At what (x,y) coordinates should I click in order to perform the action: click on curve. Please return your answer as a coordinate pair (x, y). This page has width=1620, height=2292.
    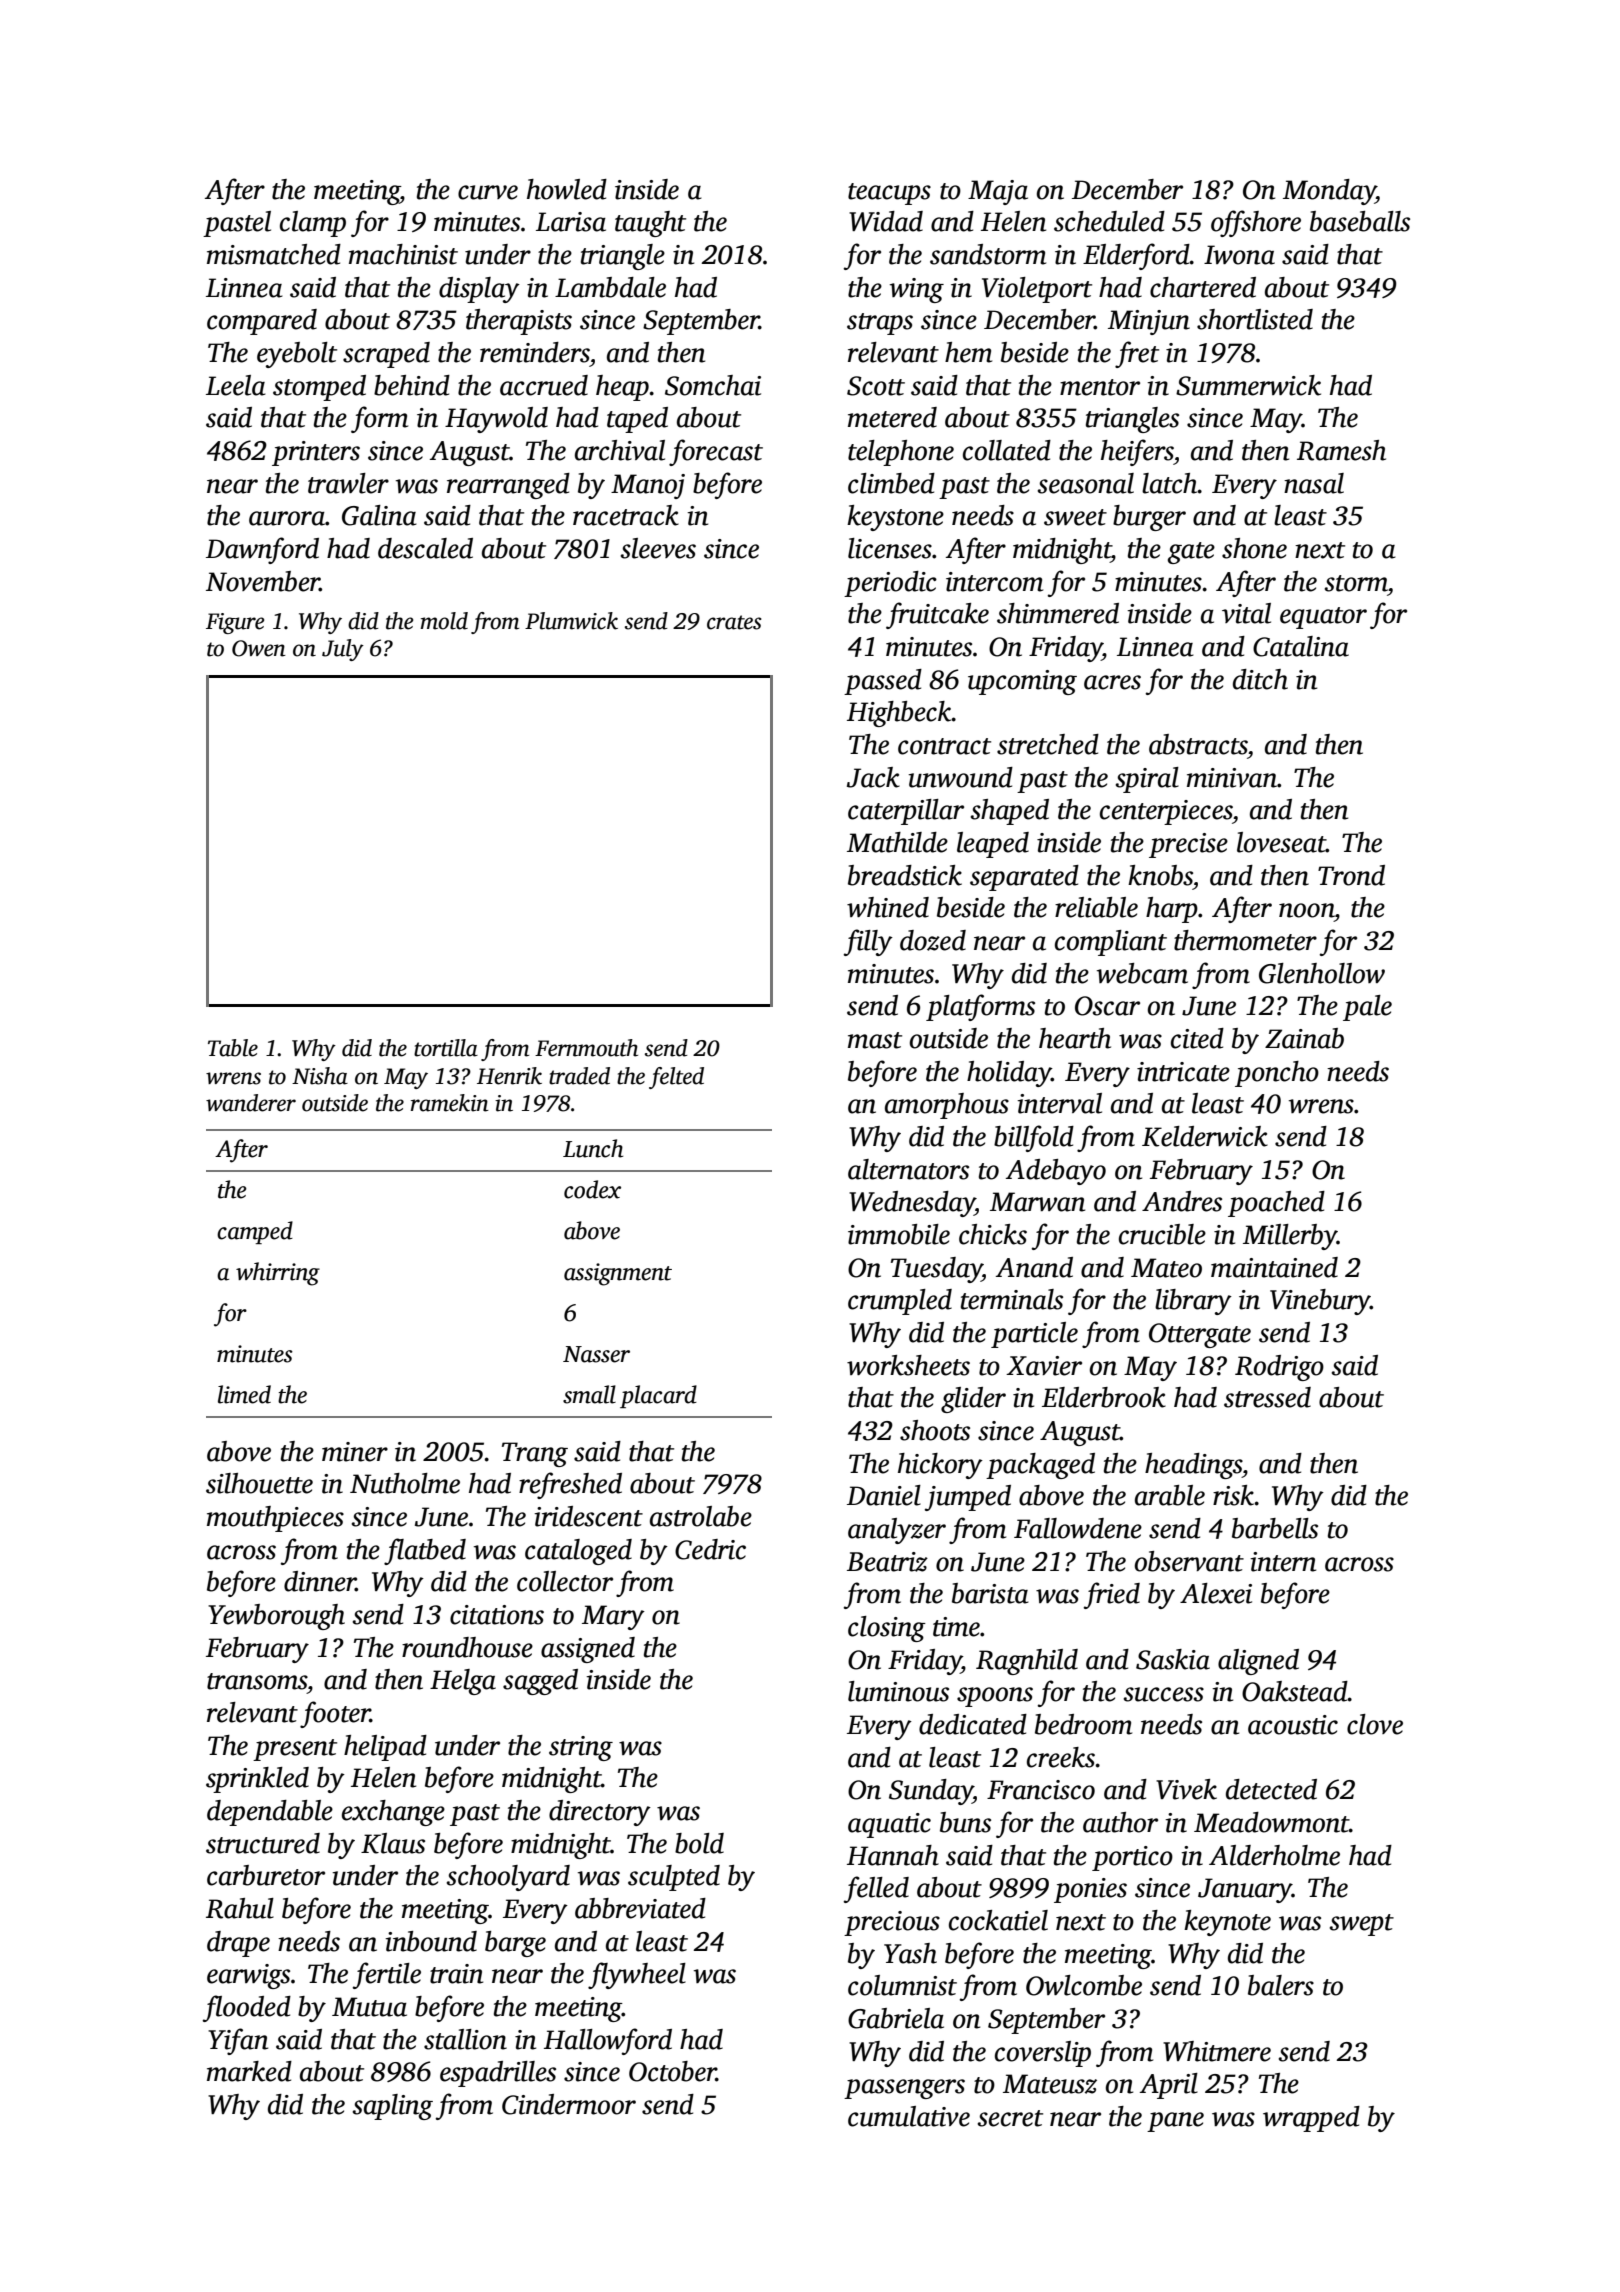
    Looking at the image, I should click on (488, 192).
